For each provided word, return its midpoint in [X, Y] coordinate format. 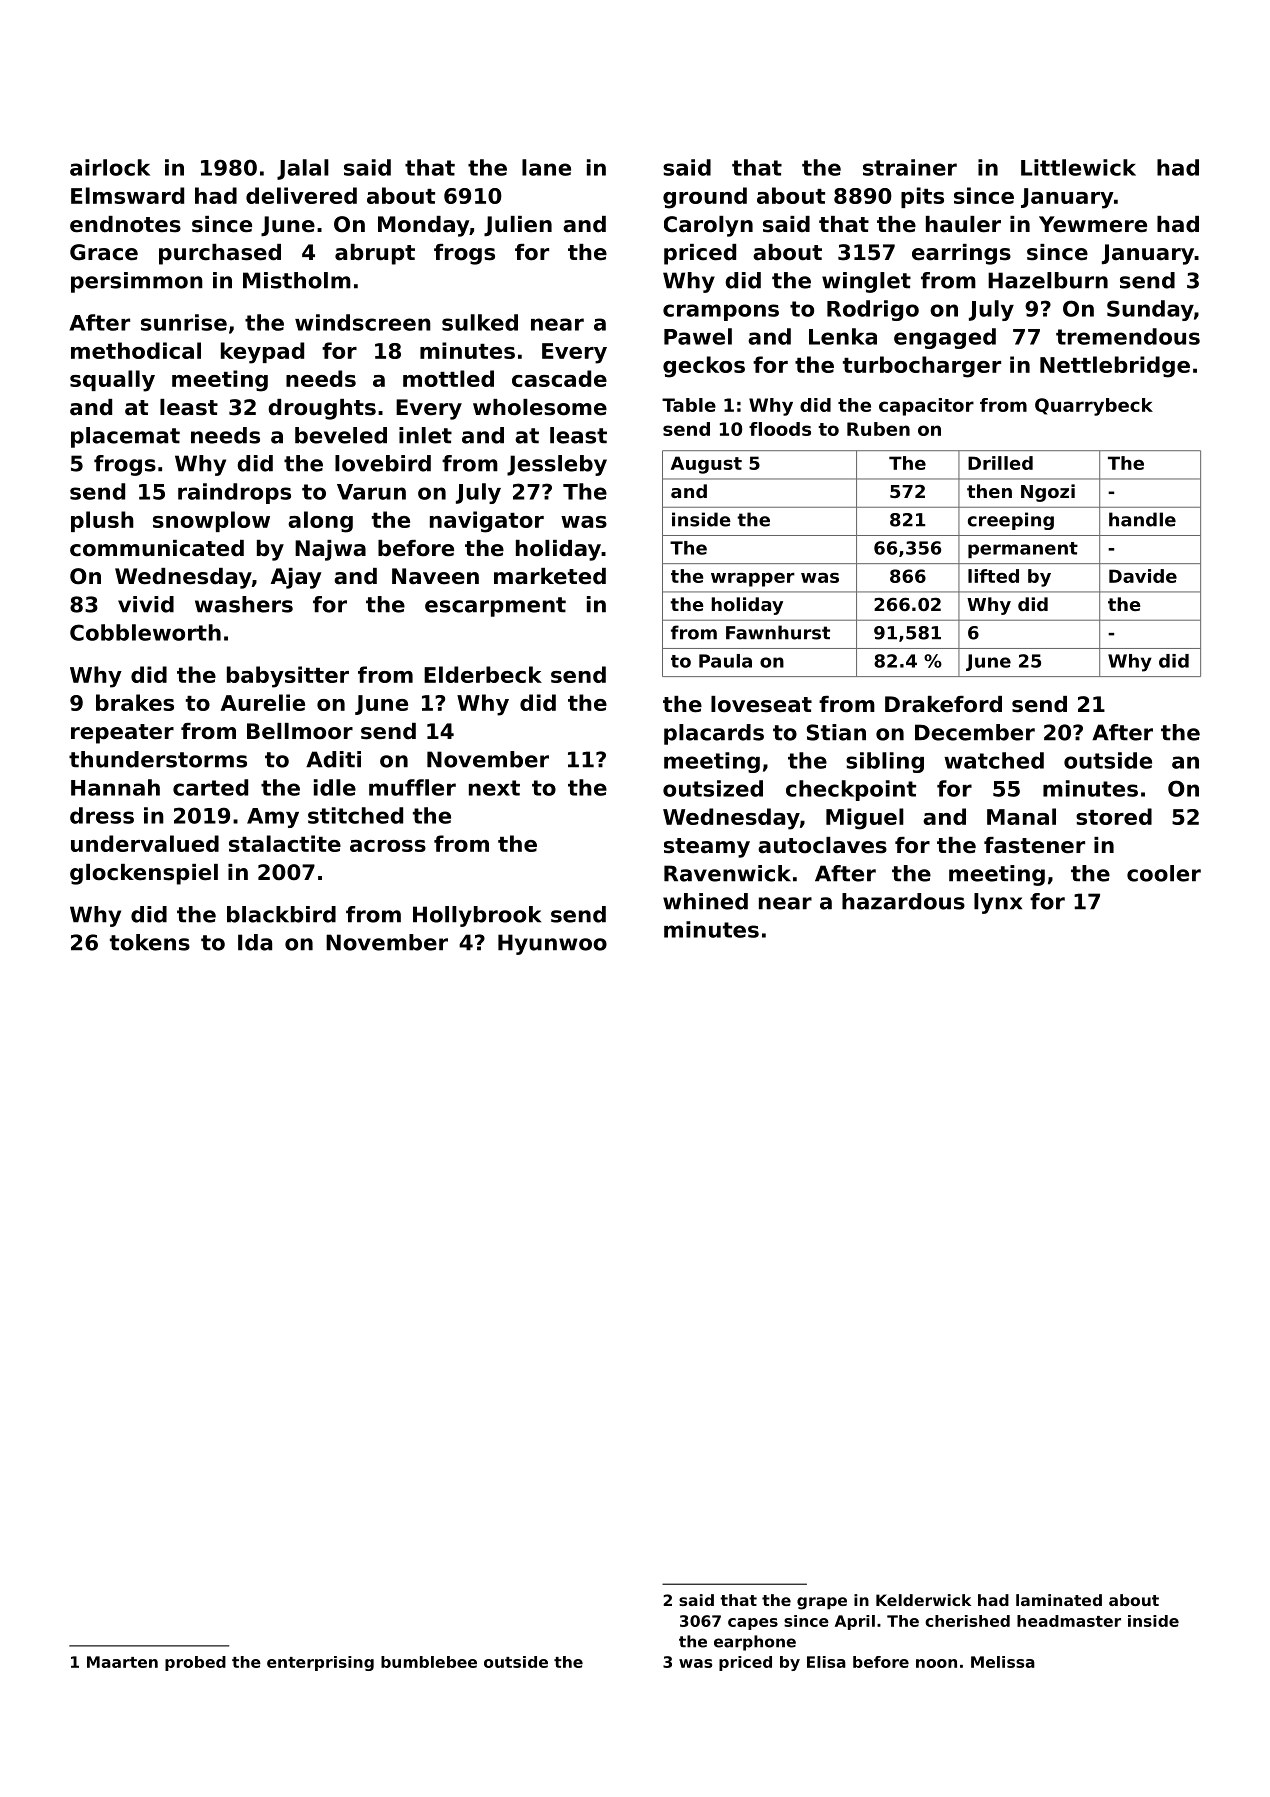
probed [195, 1663]
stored [1114, 816]
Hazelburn [1048, 280]
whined [705, 901]
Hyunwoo [552, 944]
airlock [110, 167]
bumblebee [429, 1662]
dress [102, 815]
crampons [721, 312]
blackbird [281, 914]
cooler [1164, 873]
